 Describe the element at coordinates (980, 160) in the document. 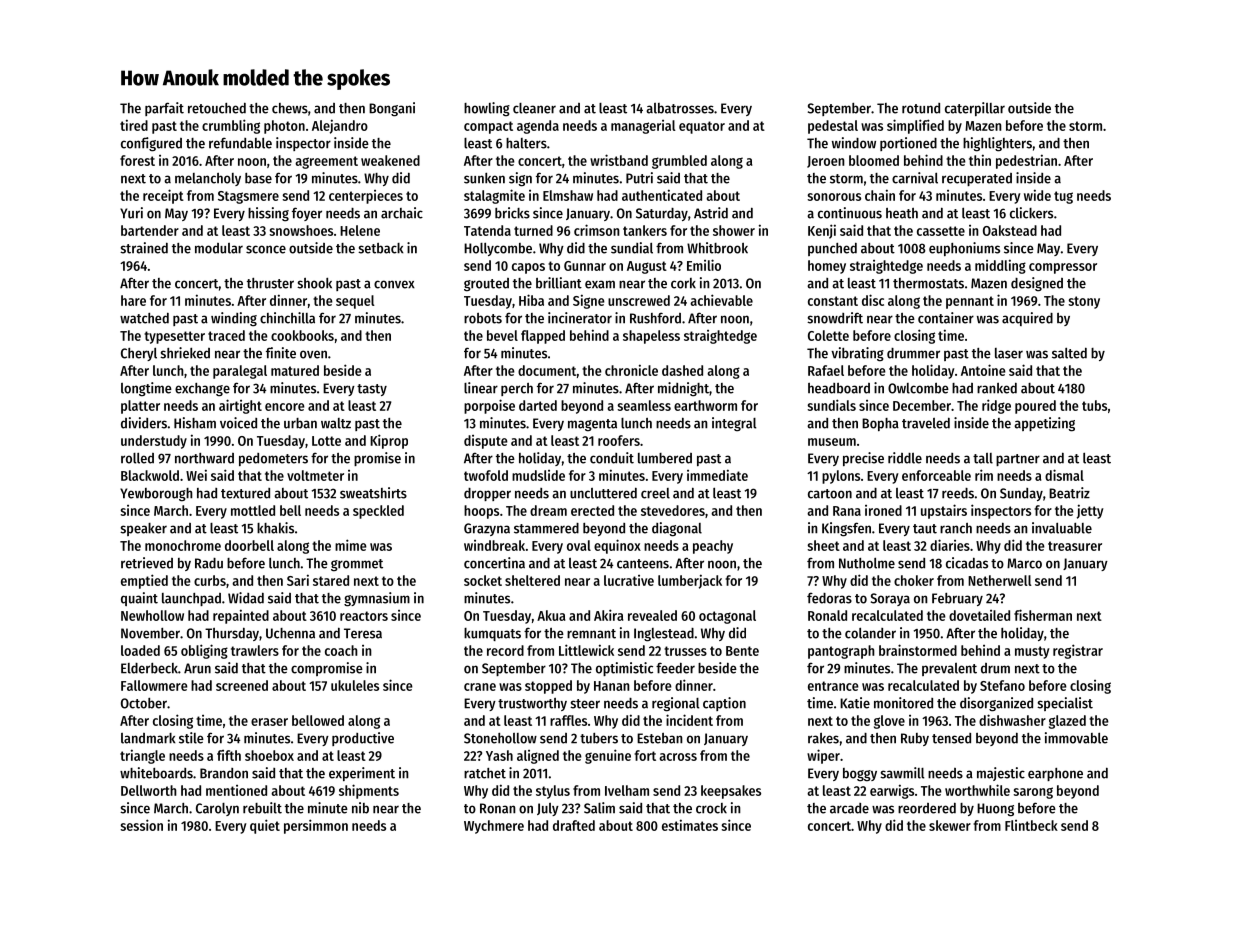

I see `thin` at that location.
